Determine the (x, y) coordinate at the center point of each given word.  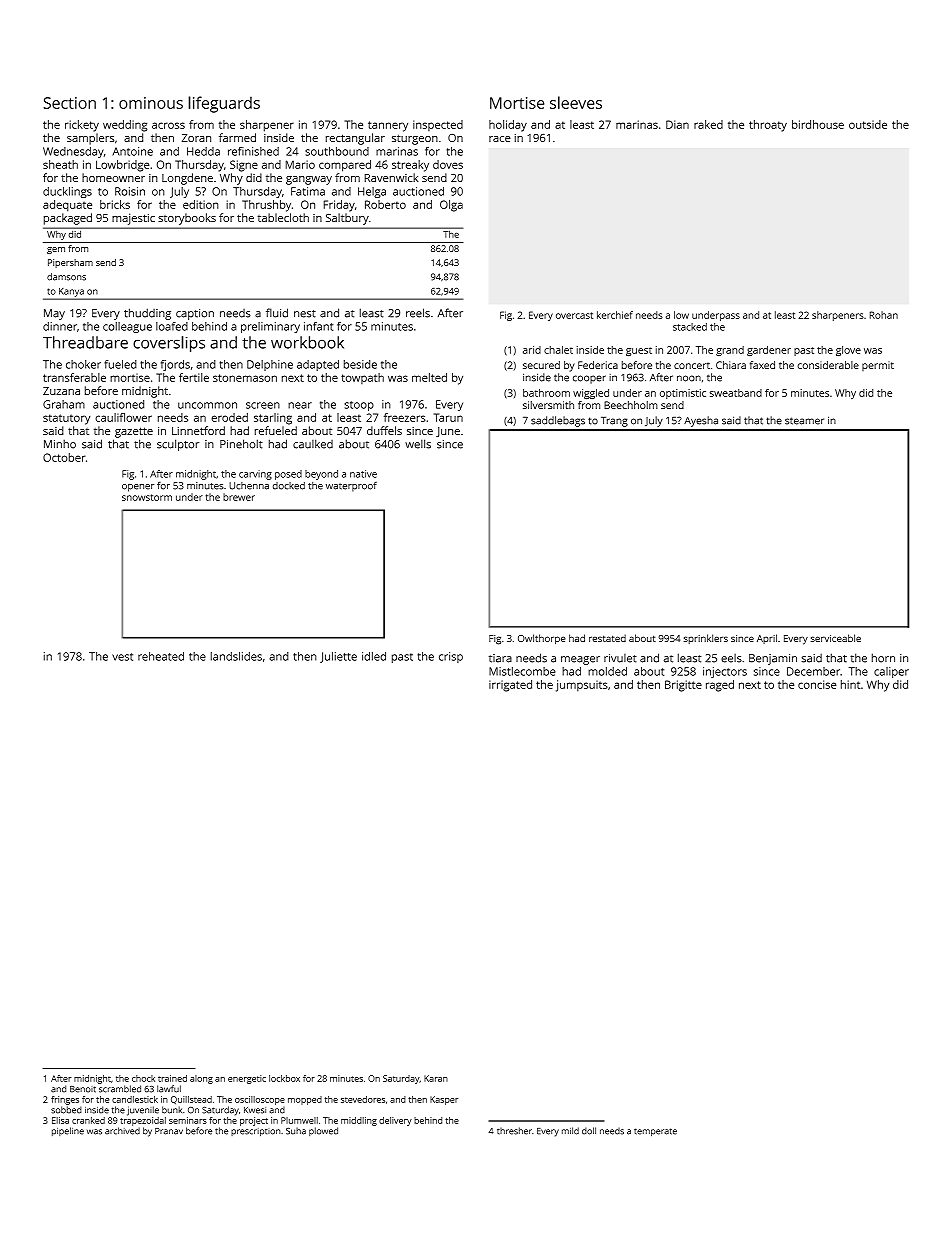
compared (345, 166)
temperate (655, 1132)
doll (589, 1131)
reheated (161, 656)
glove (848, 351)
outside (868, 124)
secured (541, 365)
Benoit (83, 1089)
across (168, 125)
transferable (74, 377)
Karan (436, 1078)
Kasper (444, 1100)
